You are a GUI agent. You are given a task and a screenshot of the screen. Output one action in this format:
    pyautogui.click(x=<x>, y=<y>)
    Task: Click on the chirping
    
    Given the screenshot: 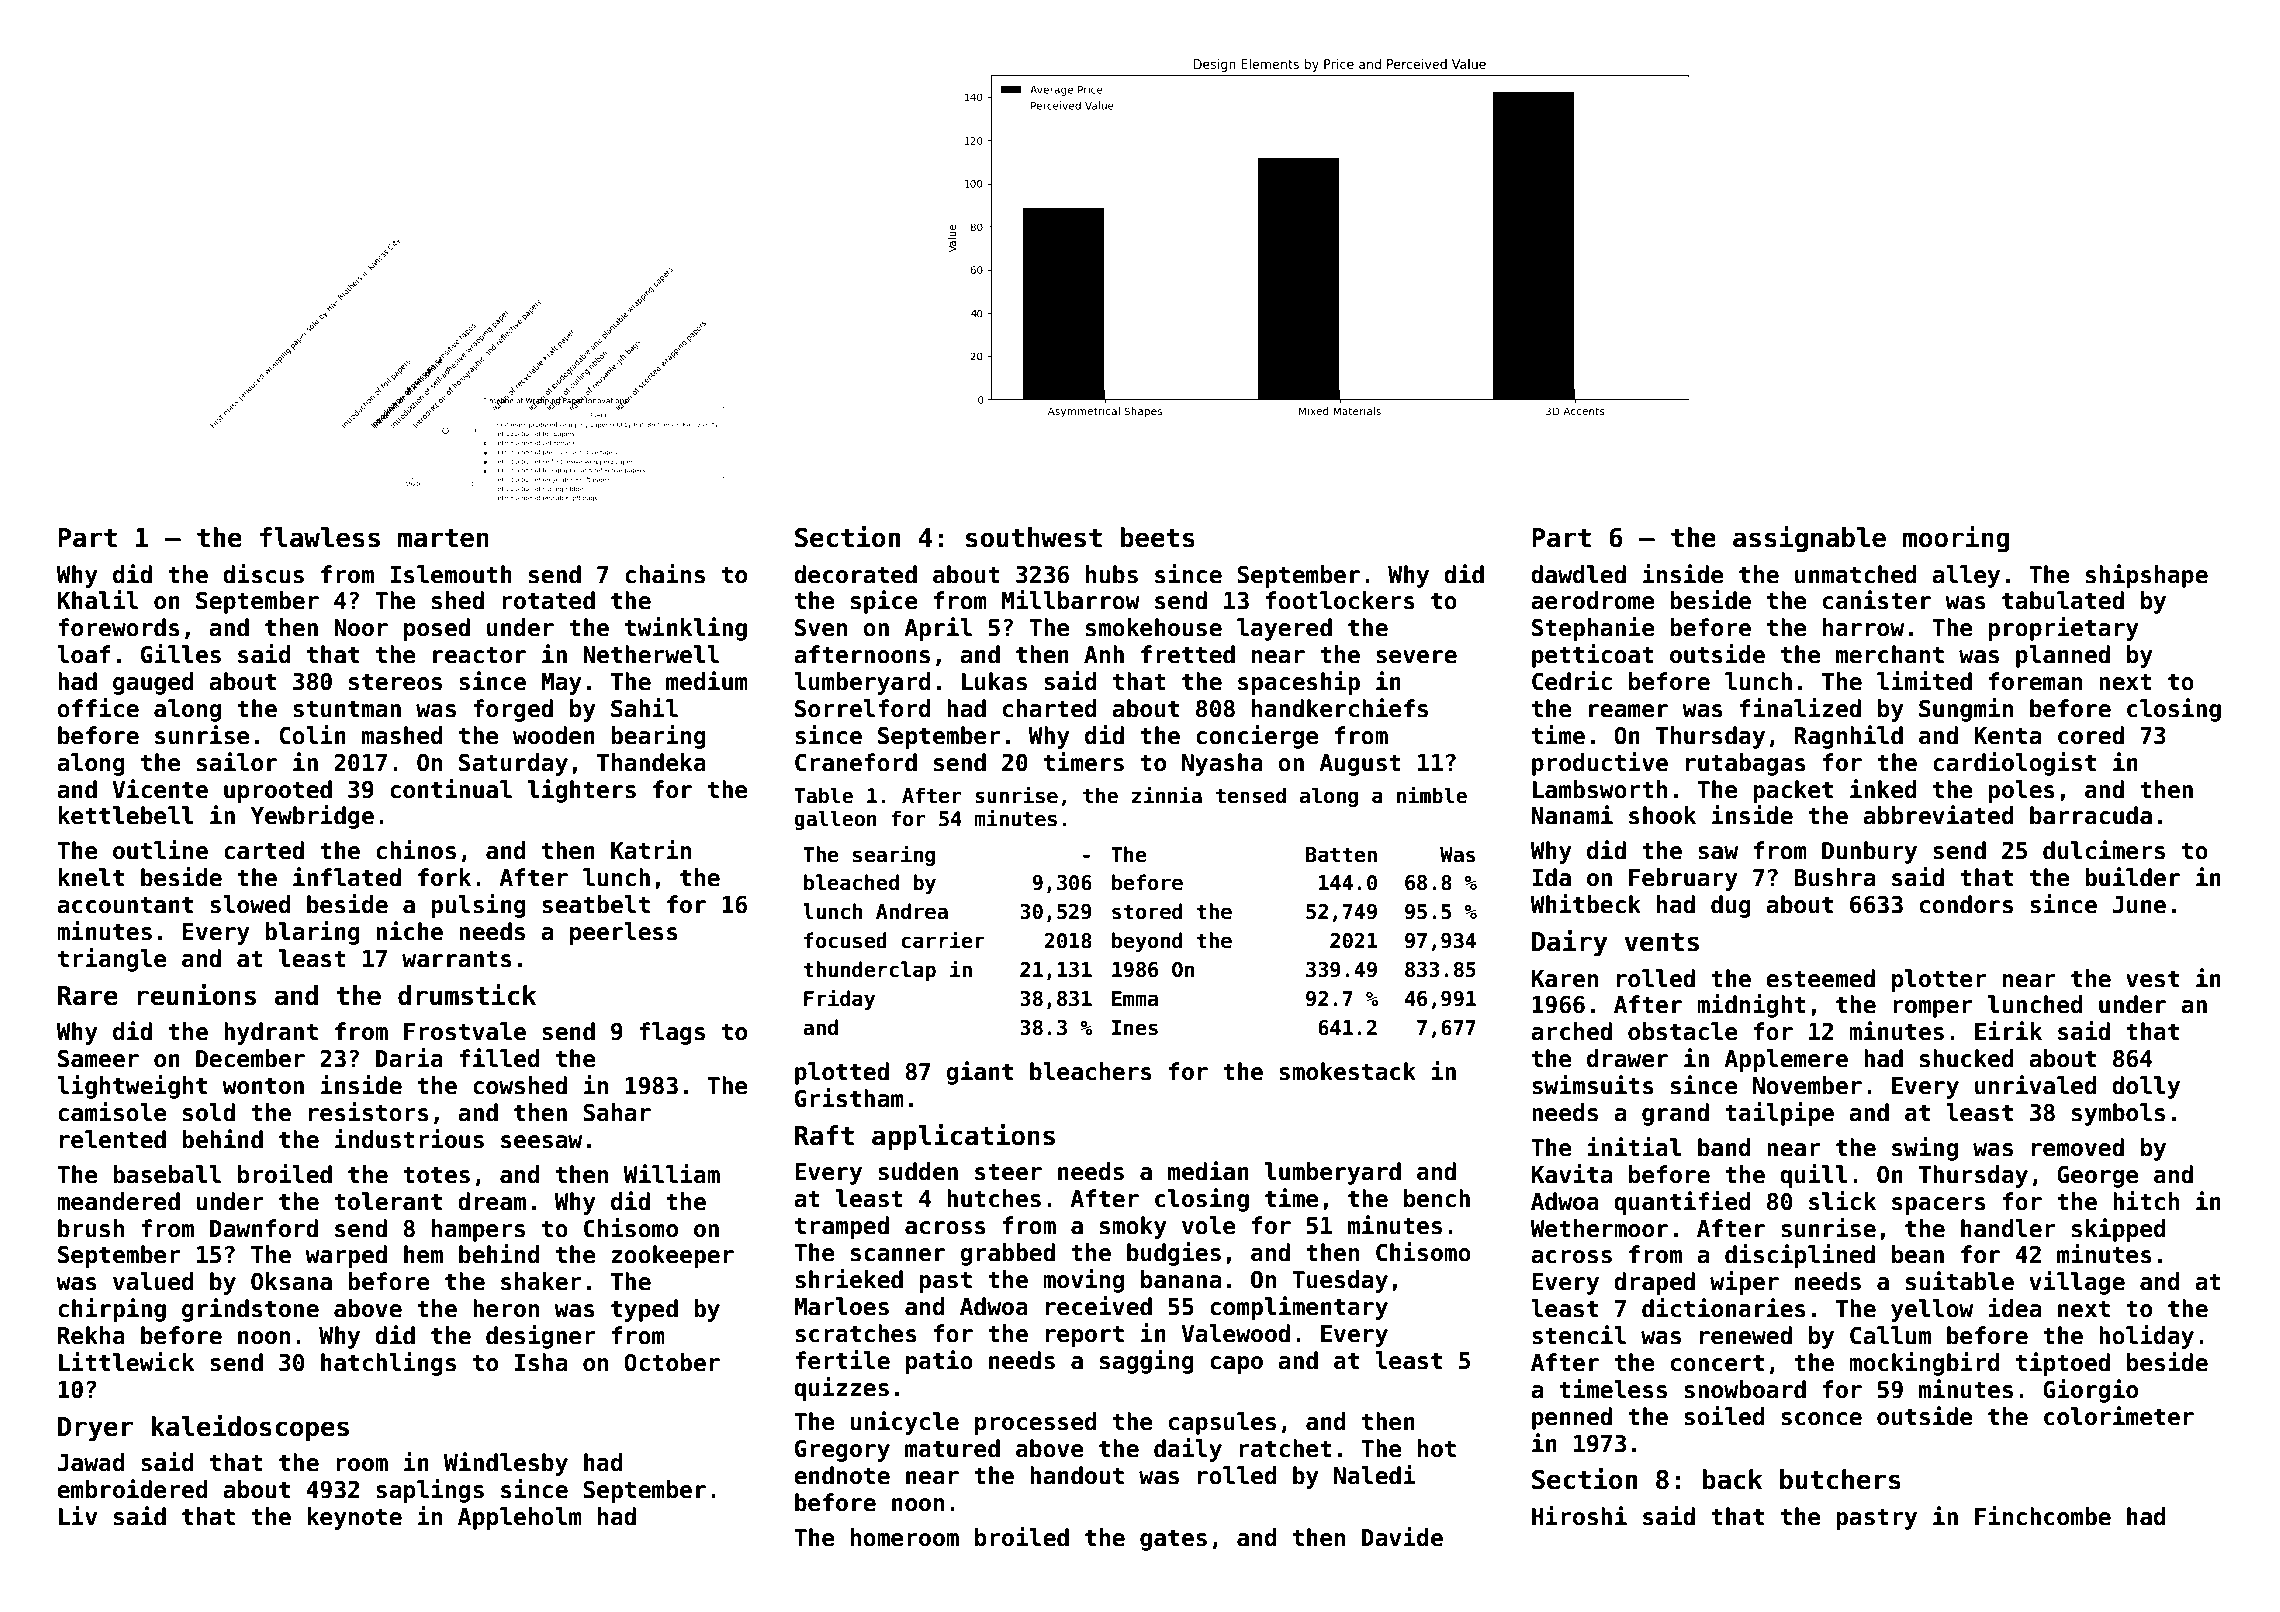 What is the action you would take?
    pyautogui.click(x=112, y=1310)
